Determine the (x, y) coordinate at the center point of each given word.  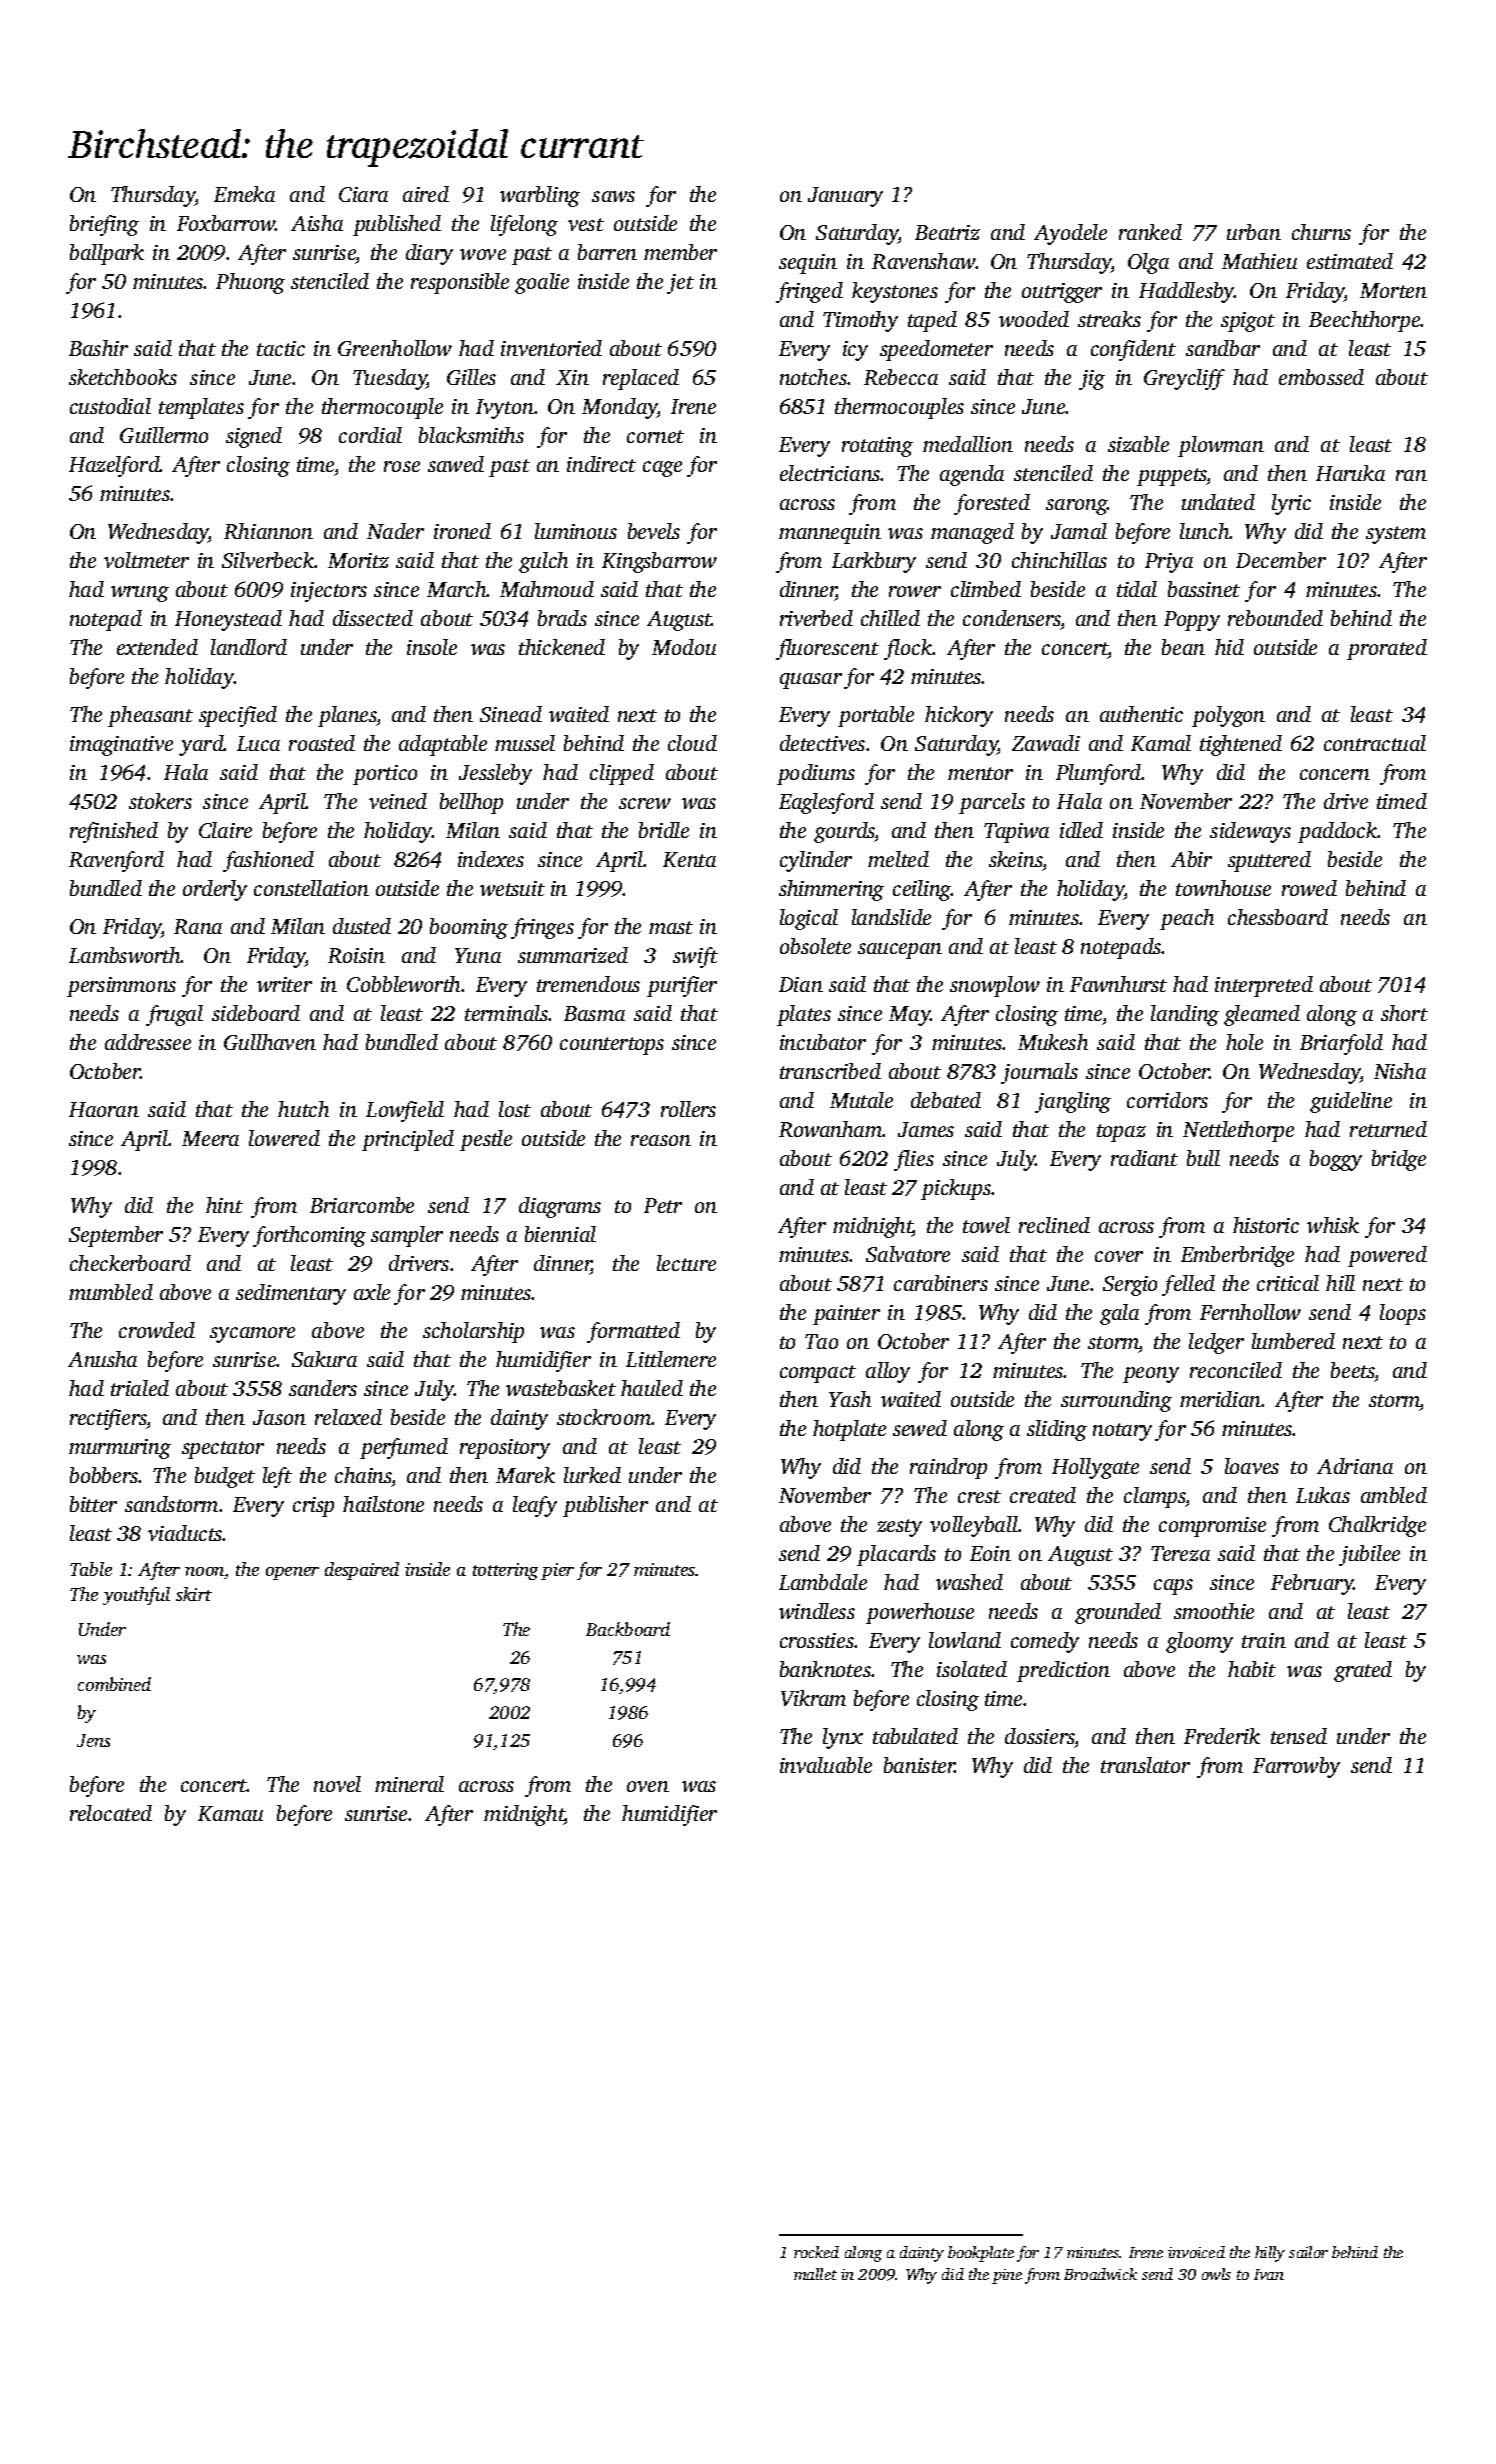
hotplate (849, 1430)
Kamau (230, 1813)
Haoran (104, 1109)
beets (1353, 1372)
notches (813, 377)
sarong (1076, 507)
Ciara (363, 194)
